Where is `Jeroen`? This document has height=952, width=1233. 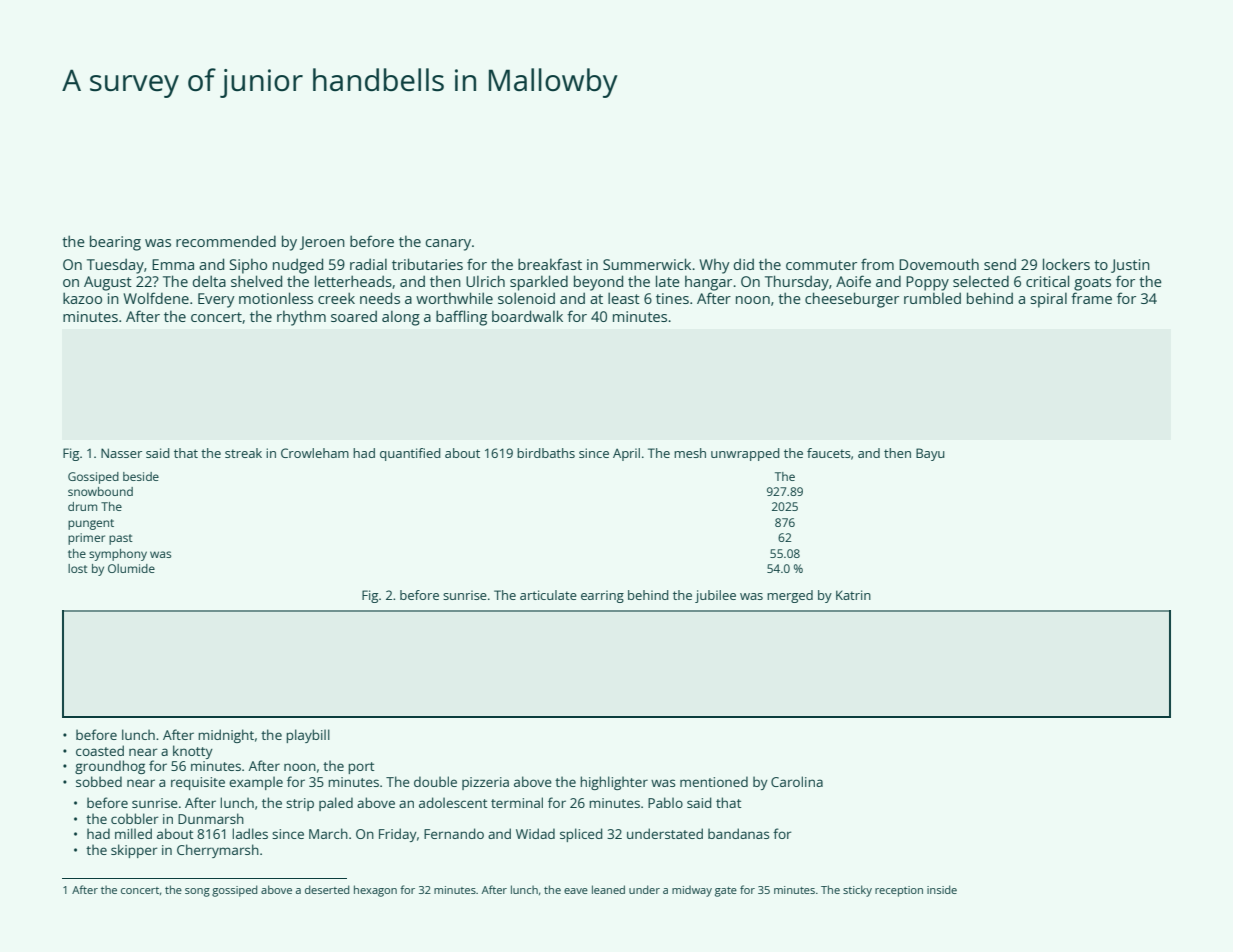 Jeroen is located at coordinates (322, 243).
